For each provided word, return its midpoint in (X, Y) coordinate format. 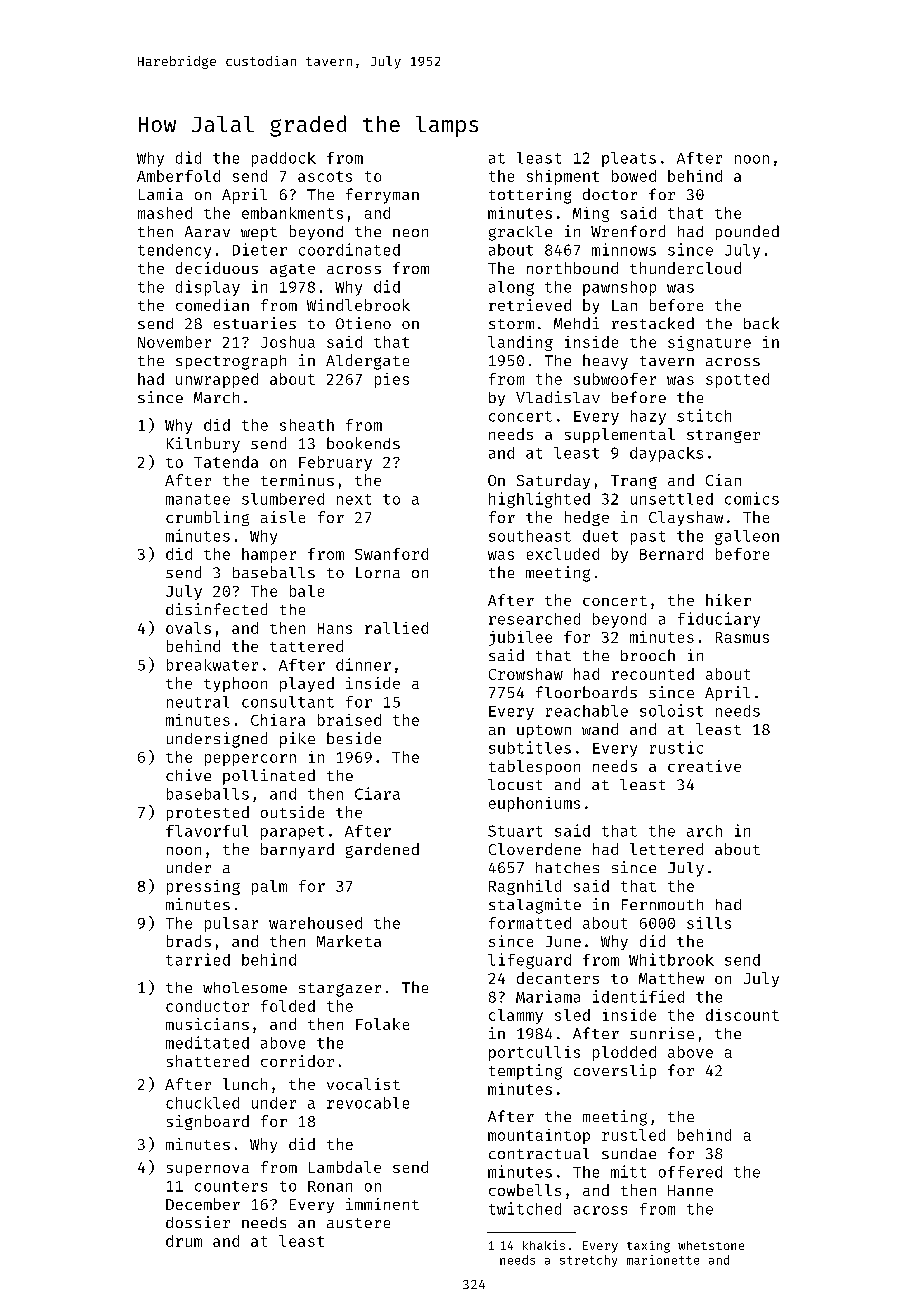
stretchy (588, 1261)
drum (184, 1241)
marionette (663, 1260)
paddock (284, 159)
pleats (629, 159)
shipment (563, 177)
